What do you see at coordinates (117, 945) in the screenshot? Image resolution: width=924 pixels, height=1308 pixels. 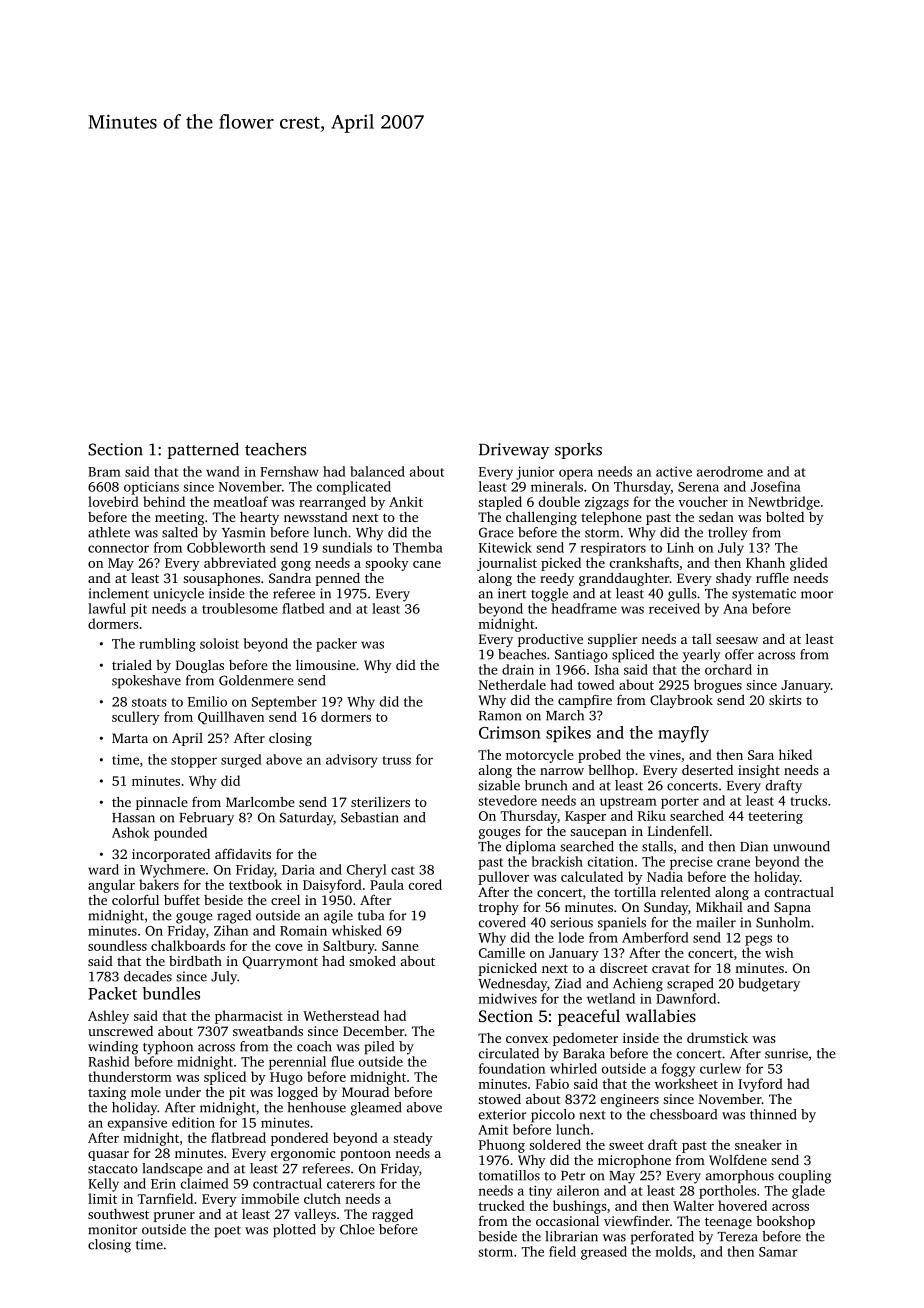 I see `soundless` at bounding box center [117, 945].
